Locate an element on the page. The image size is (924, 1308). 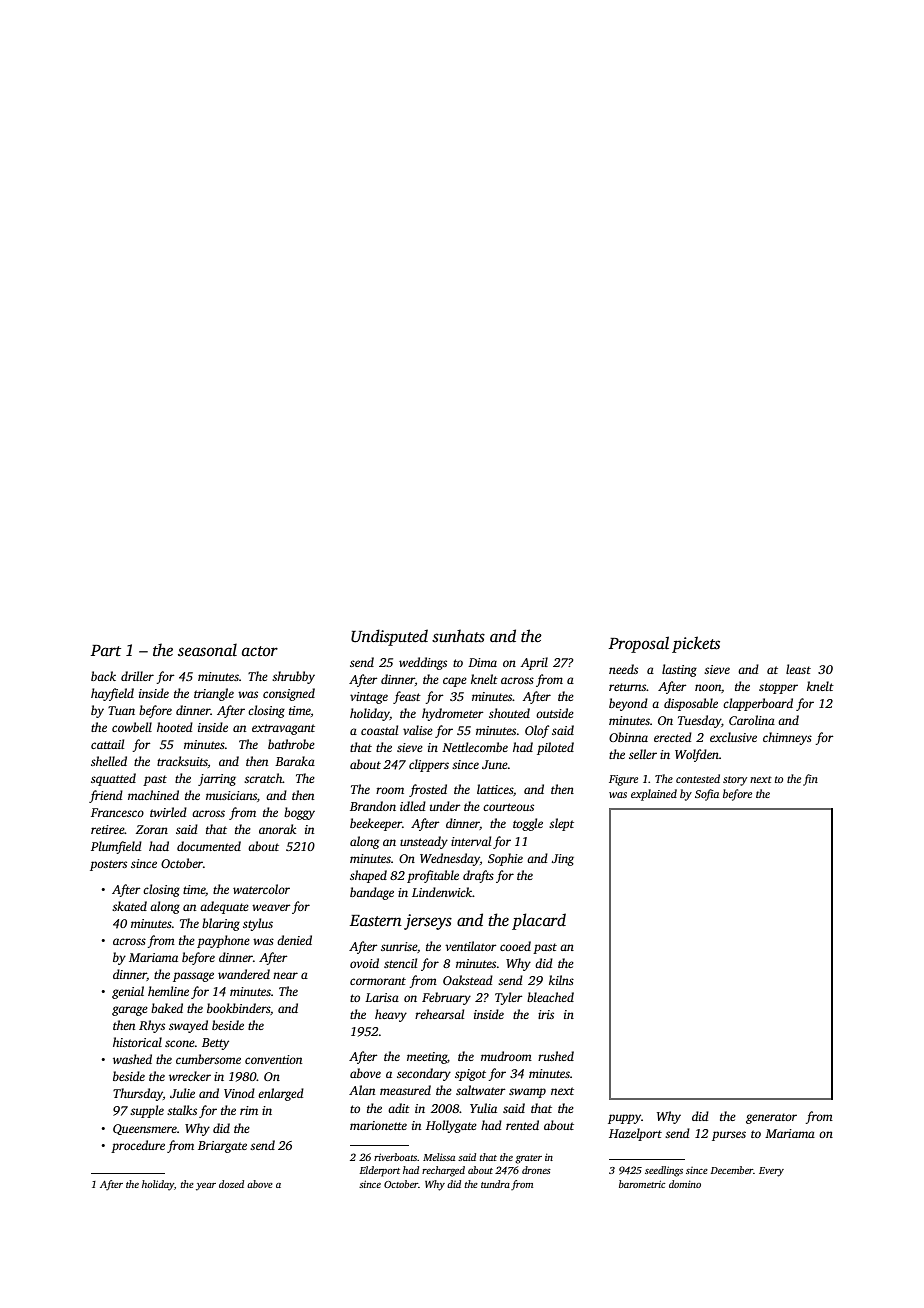
pickets is located at coordinates (696, 644).
